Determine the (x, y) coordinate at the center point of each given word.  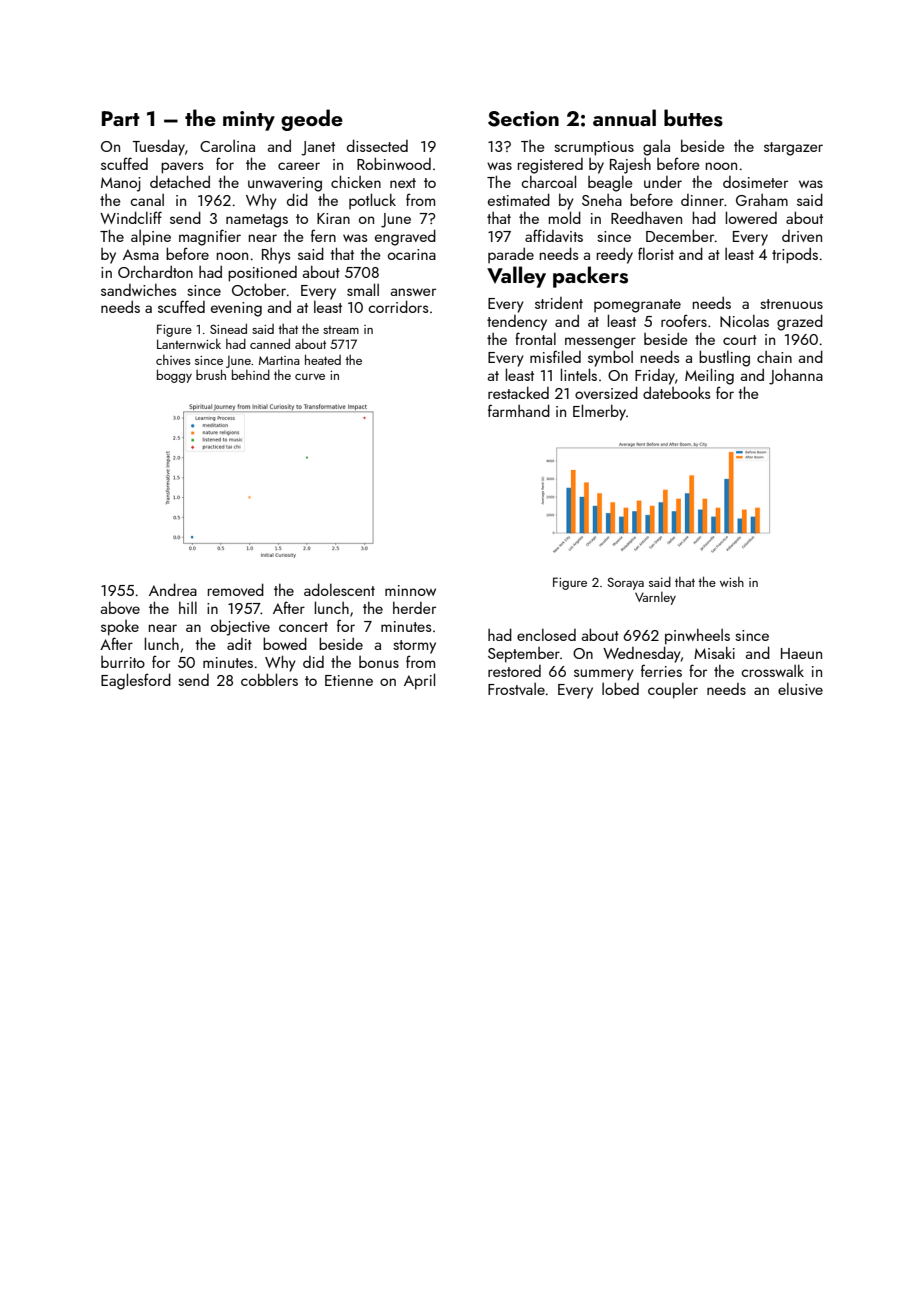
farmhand (519, 410)
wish (732, 582)
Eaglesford (136, 681)
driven (802, 236)
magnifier (210, 237)
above (120, 607)
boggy (174, 376)
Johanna (796, 377)
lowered (751, 217)
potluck (372, 201)
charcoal (548, 181)
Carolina (227, 146)
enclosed (546, 634)
